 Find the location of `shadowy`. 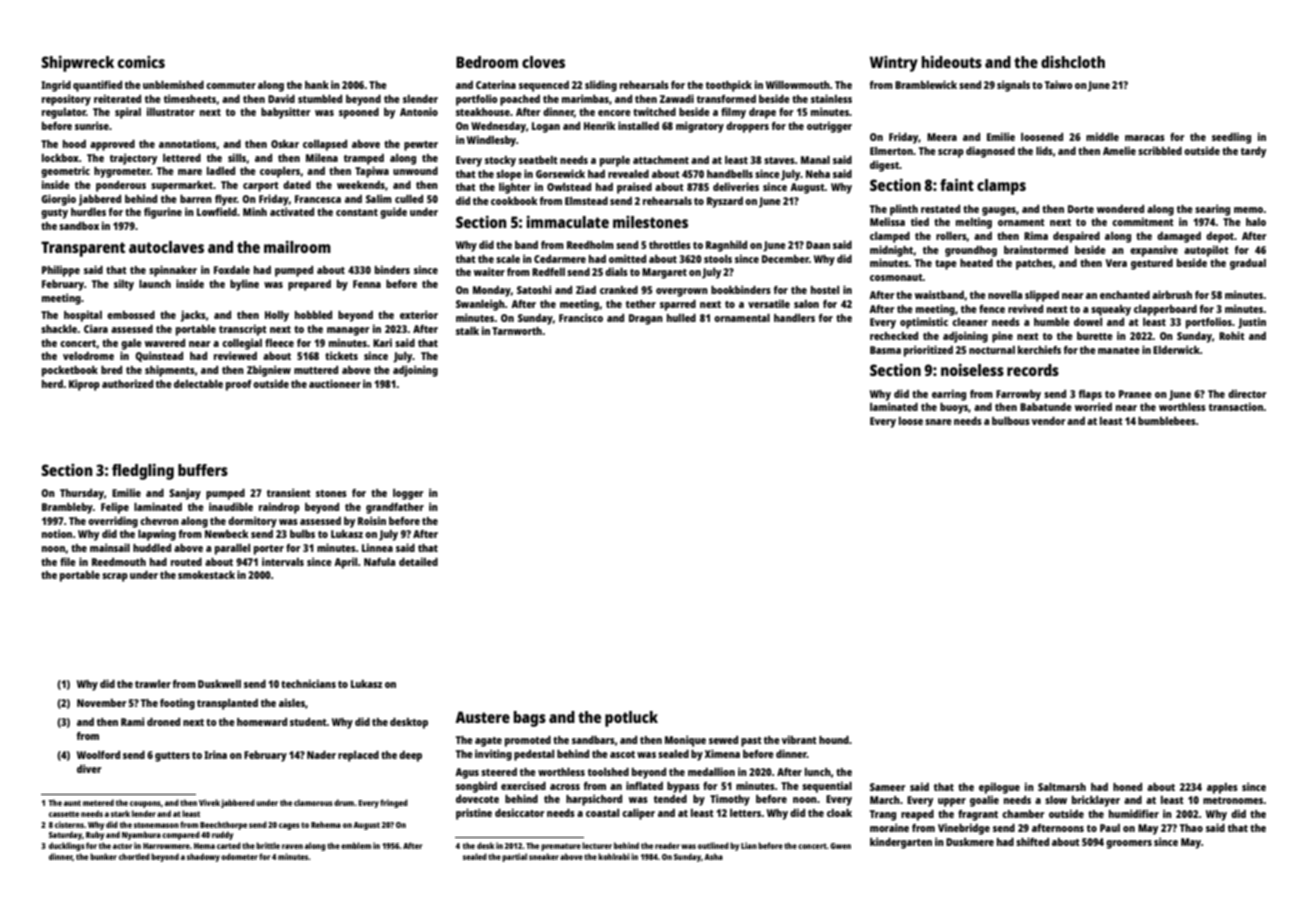

shadowy is located at coordinates (203, 857).
